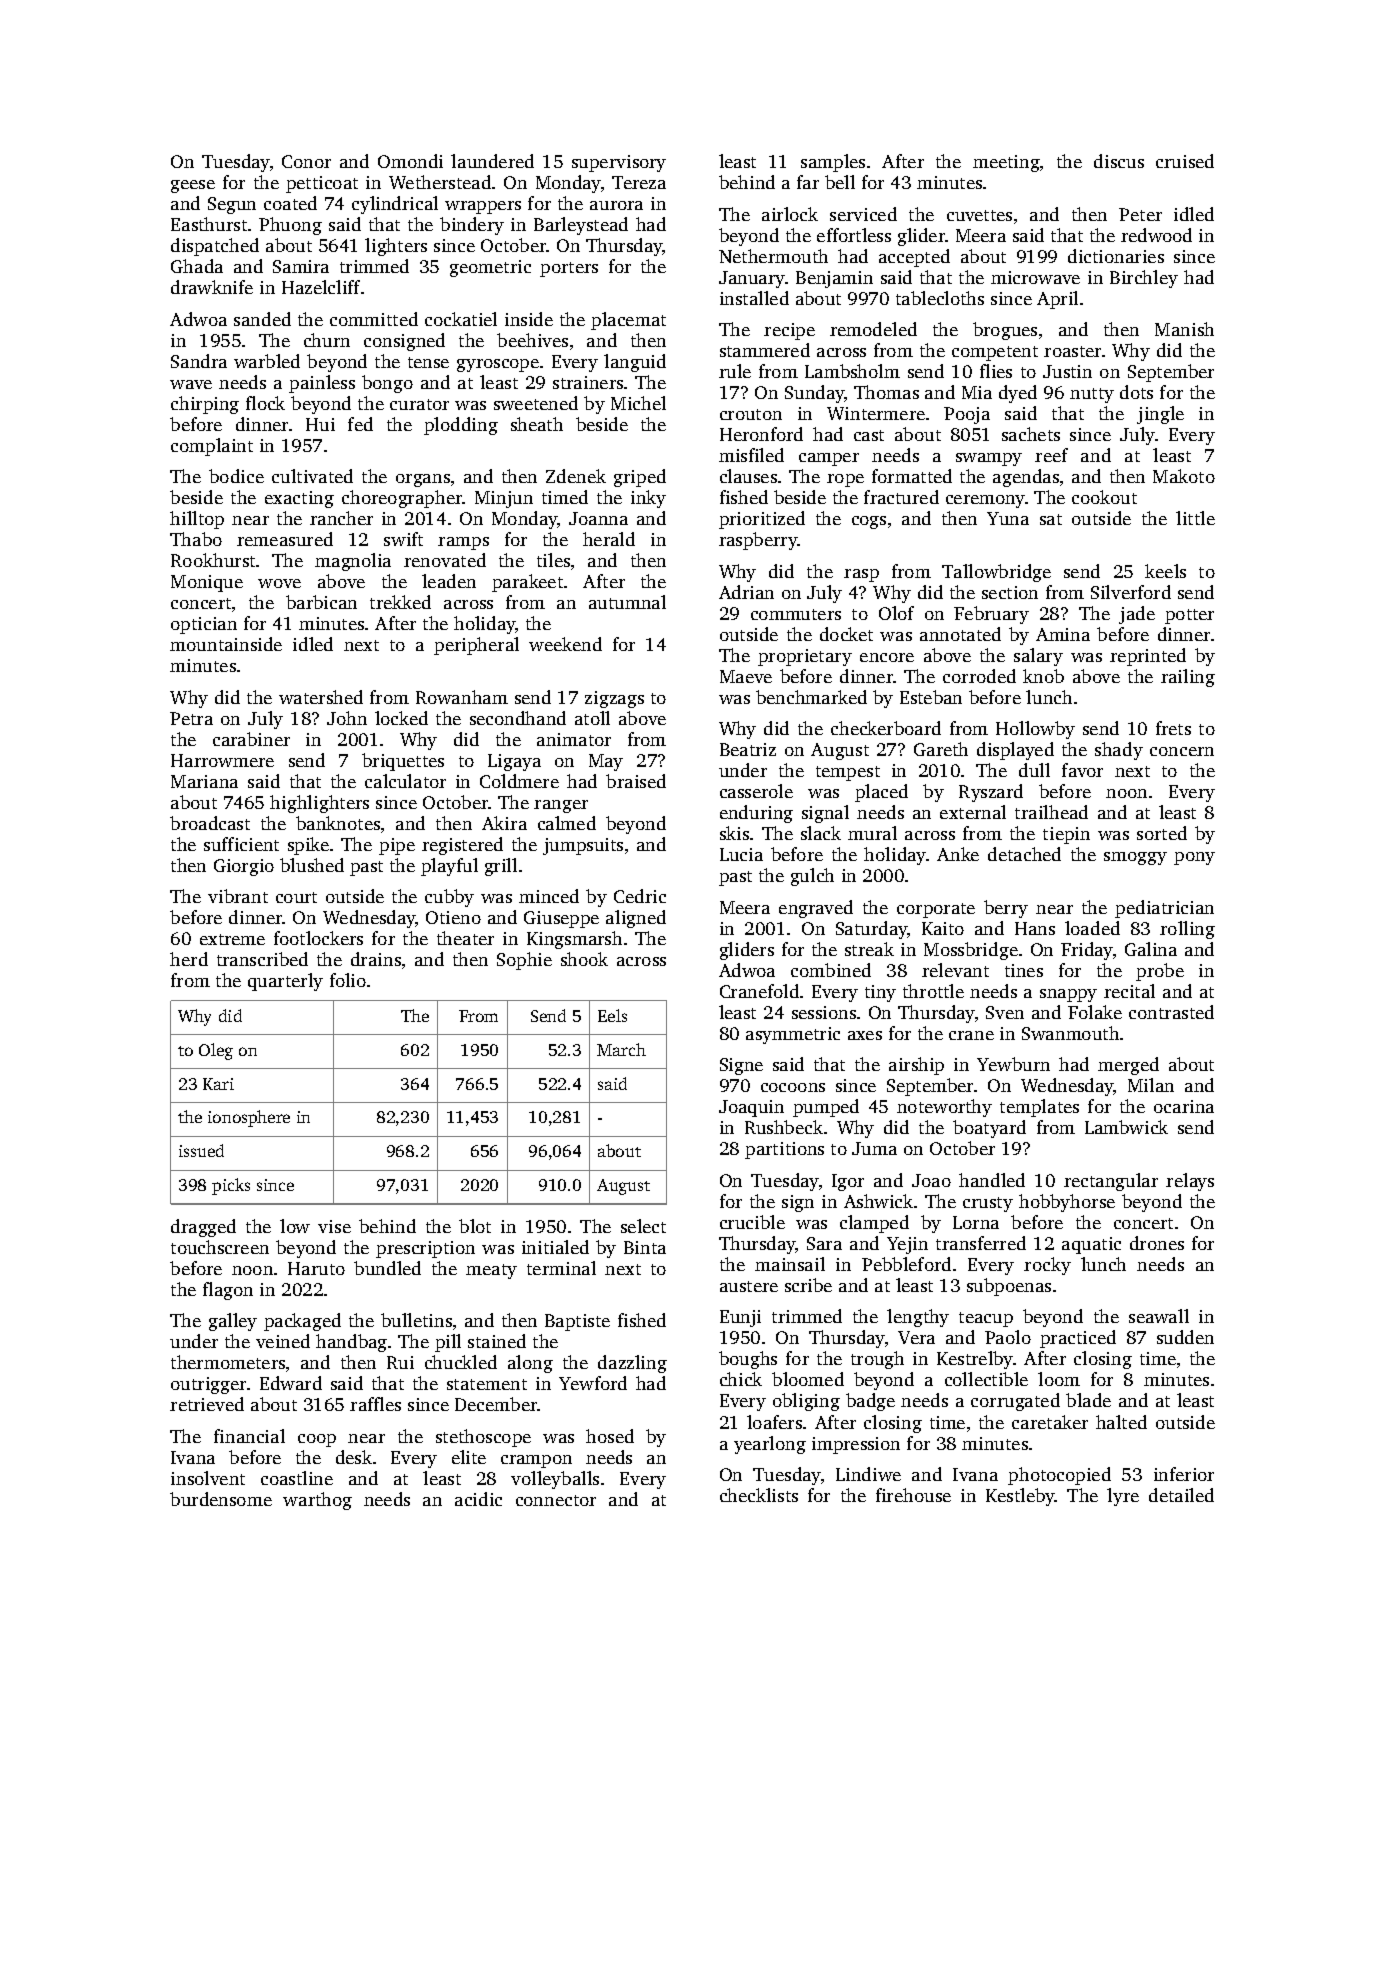 The image size is (1386, 1969). What do you see at coordinates (205, 405) in the screenshot?
I see `chirping` at bounding box center [205, 405].
